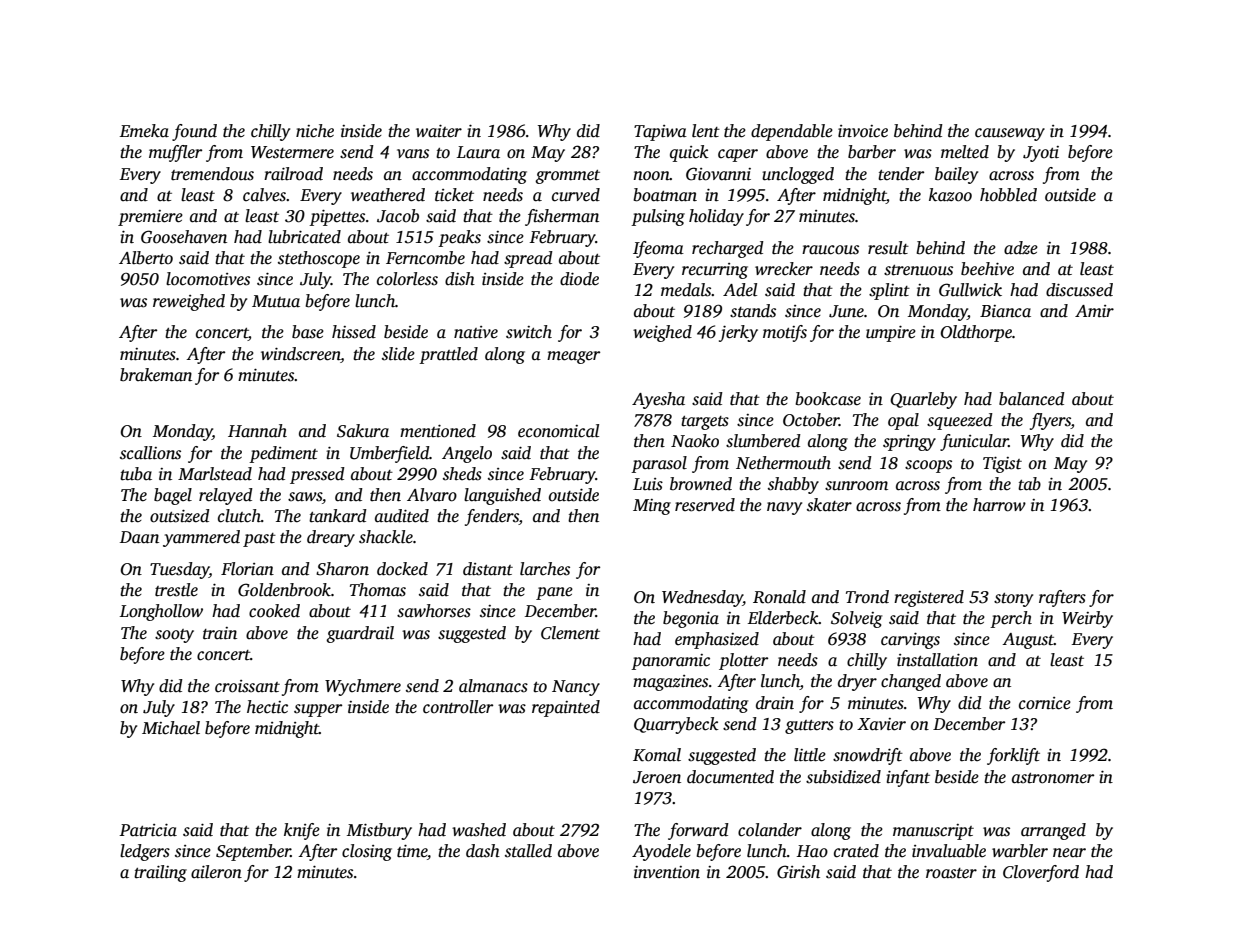 The height and width of the page is (952, 1233). Describe the element at coordinates (763, 441) in the page. I see `slumbered` at that location.
